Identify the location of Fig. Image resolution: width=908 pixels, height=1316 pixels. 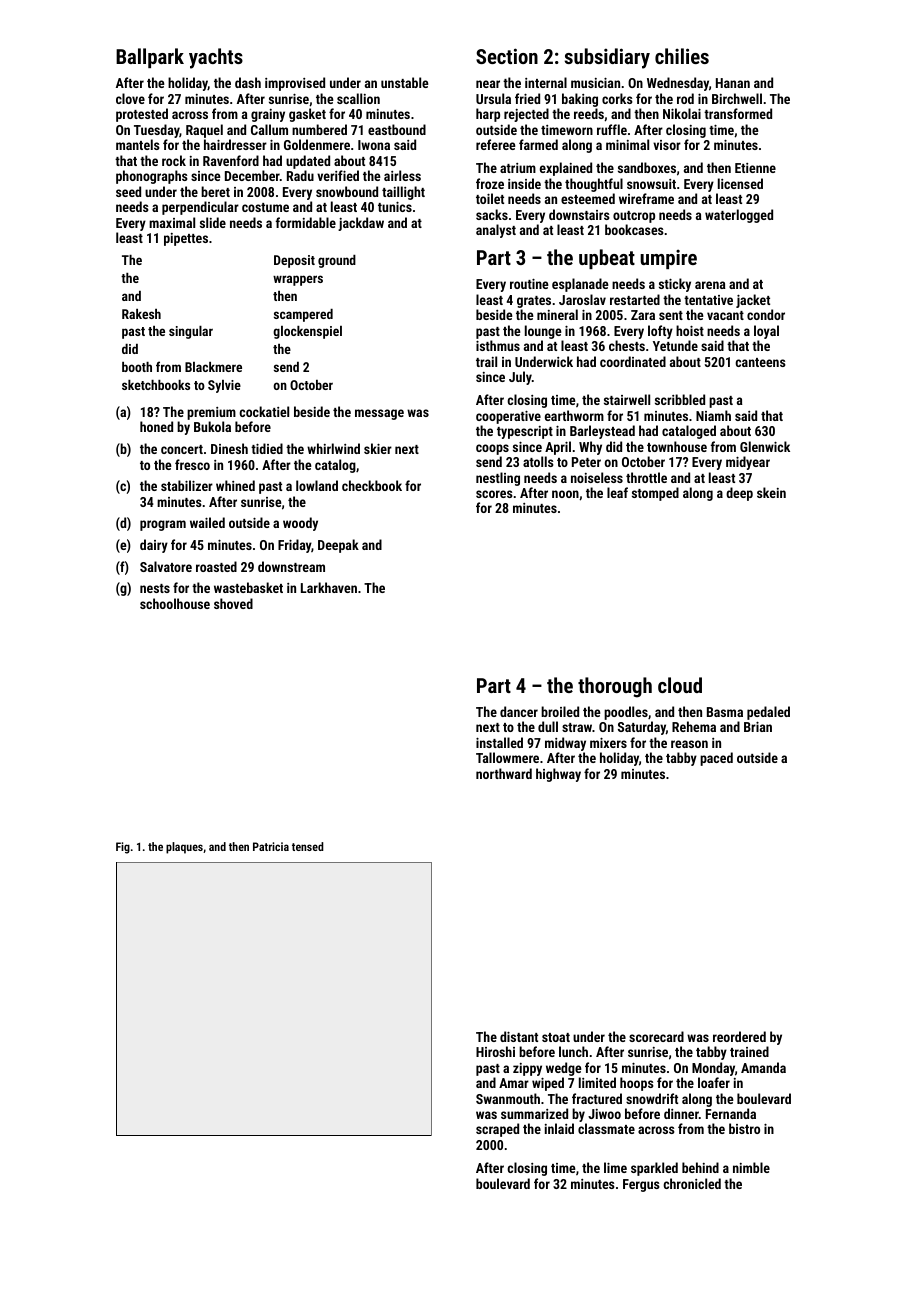
(123, 848).
